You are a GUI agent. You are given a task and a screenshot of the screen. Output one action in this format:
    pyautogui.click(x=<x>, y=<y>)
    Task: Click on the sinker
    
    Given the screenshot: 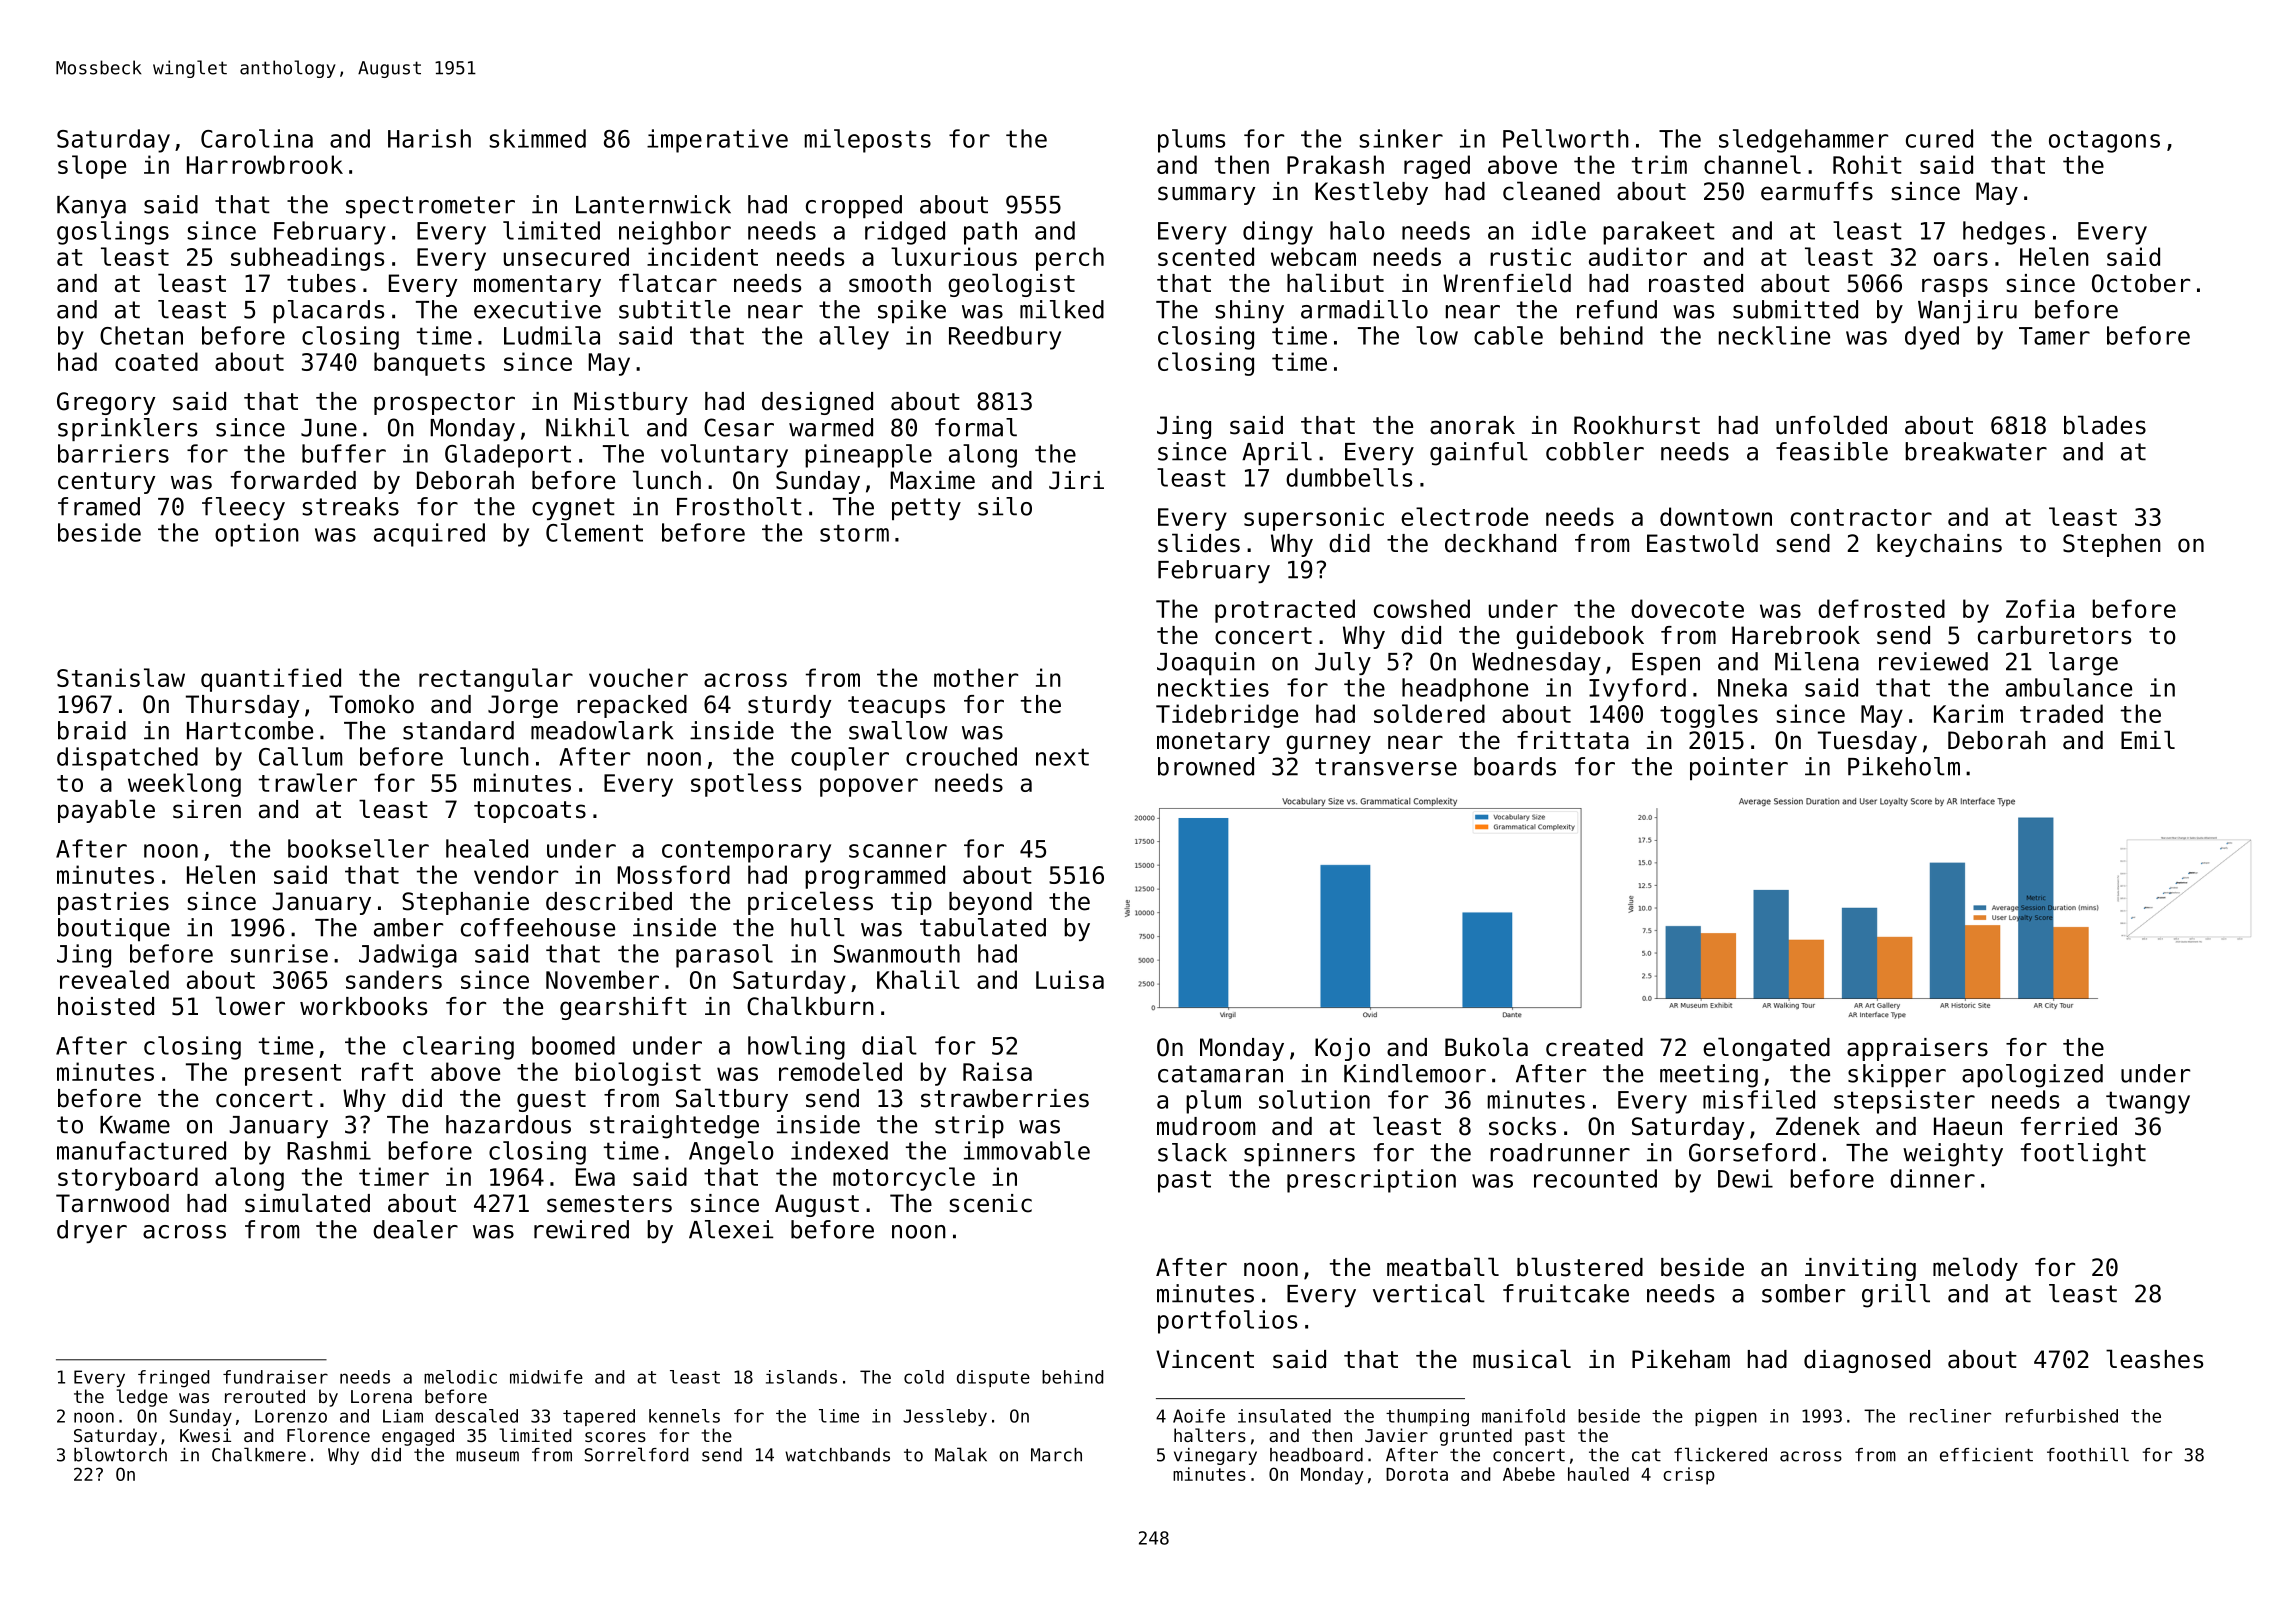 What is the action you would take?
    pyautogui.click(x=1401, y=138)
